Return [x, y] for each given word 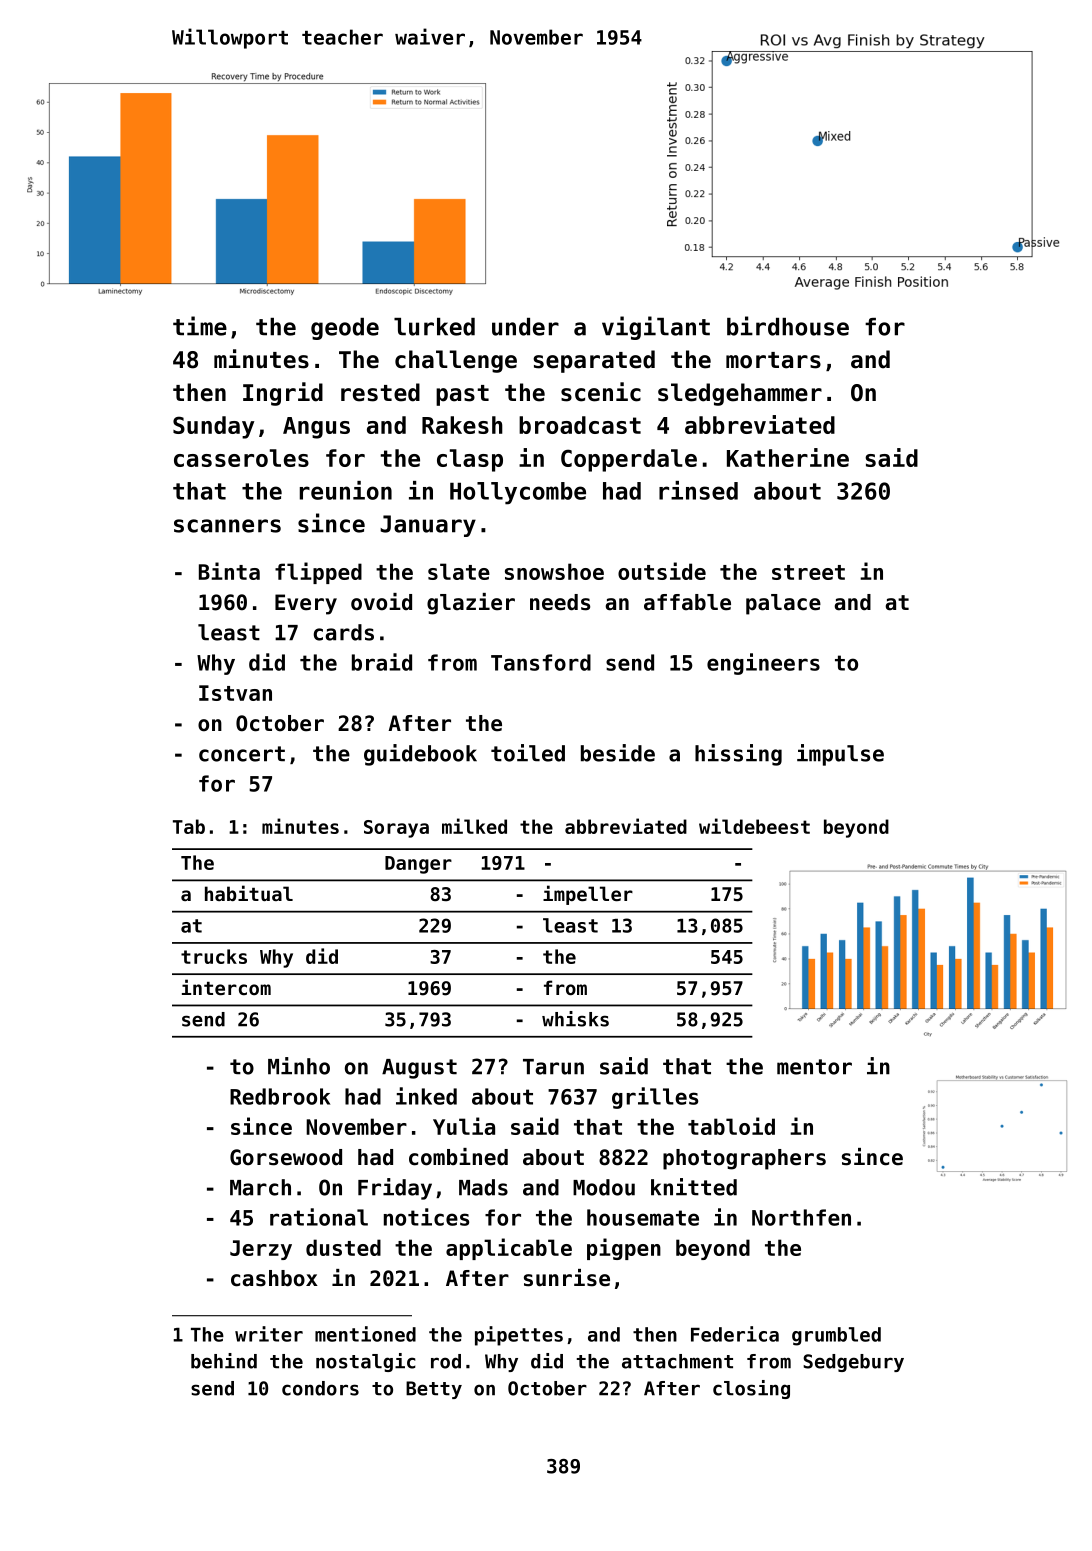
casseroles [241, 458]
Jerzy [261, 1250]
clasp [470, 460]
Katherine [788, 457]
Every [306, 604]
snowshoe [554, 571]
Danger [418, 865]
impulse [840, 755]
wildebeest [754, 826]
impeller [588, 895]
